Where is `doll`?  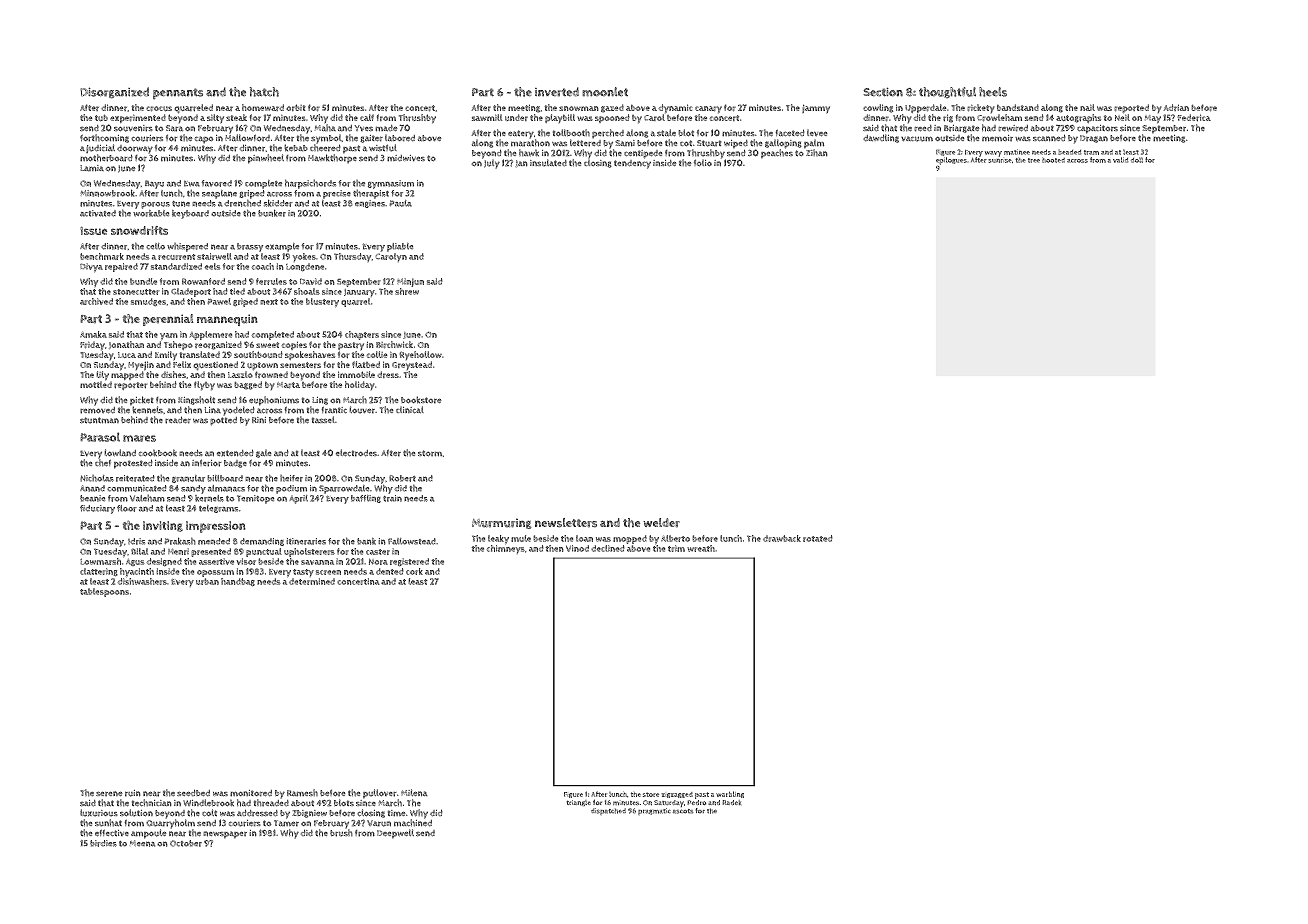 doll is located at coordinates (1137, 160).
